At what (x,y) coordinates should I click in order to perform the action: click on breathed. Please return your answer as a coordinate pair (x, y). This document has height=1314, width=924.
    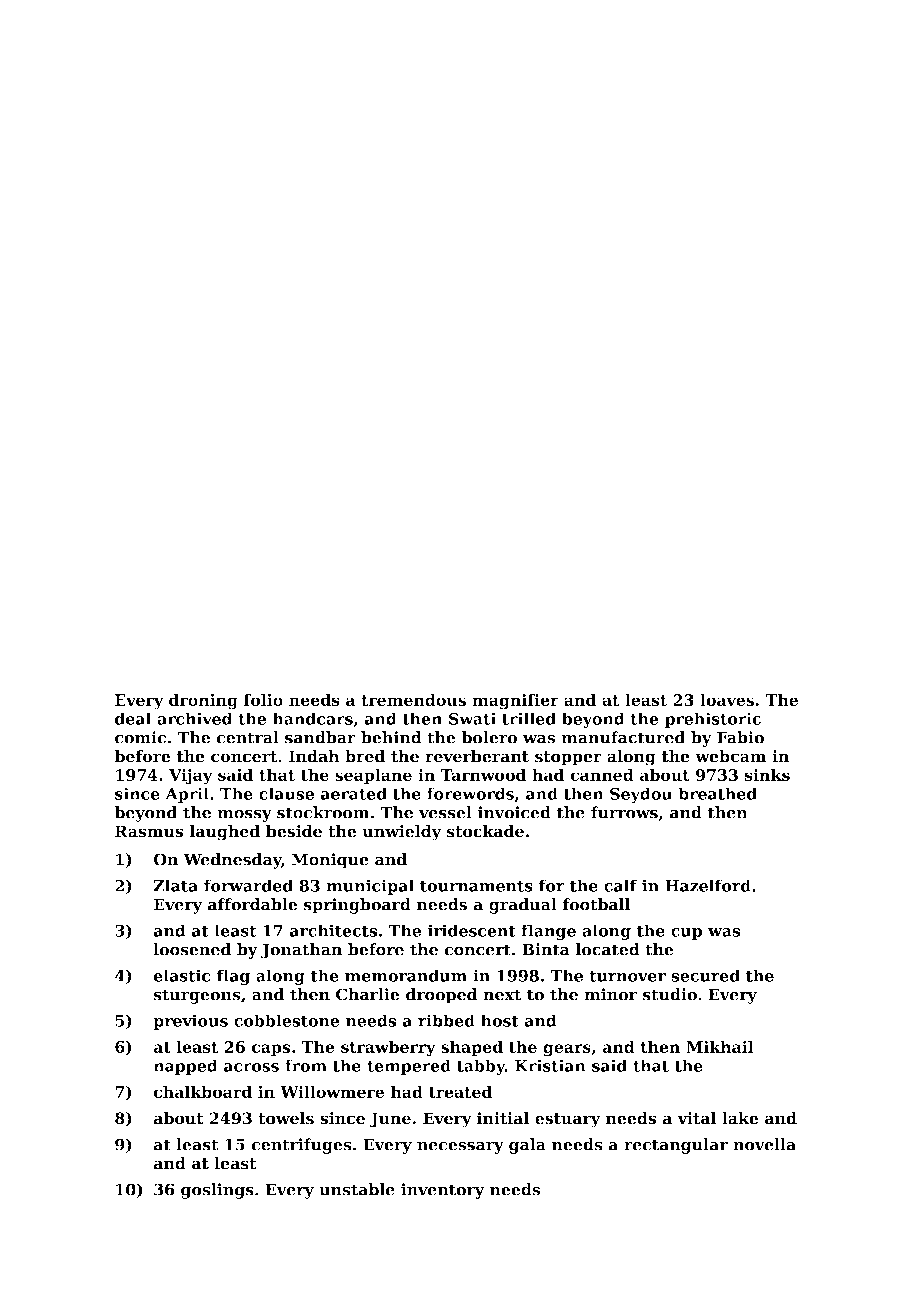
    Looking at the image, I should click on (717, 793).
